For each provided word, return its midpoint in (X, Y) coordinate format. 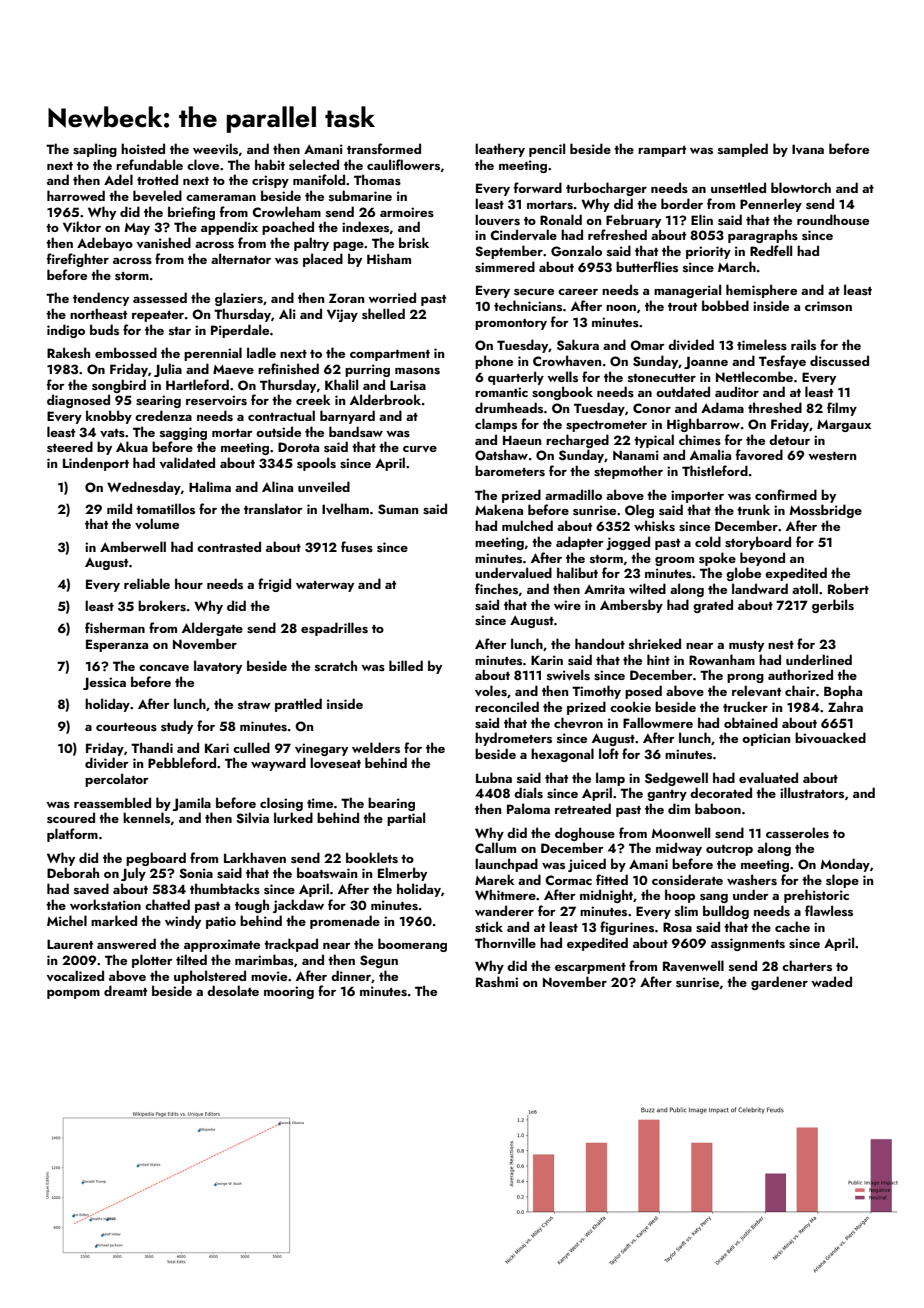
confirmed (786, 494)
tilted (191, 959)
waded (831, 981)
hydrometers (513, 739)
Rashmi (497, 981)
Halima (210, 486)
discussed (839, 361)
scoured (71, 817)
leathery (500, 150)
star (180, 331)
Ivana (808, 149)
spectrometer (606, 426)
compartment (390, 355)
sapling (95, 150)
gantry (667, 795)
